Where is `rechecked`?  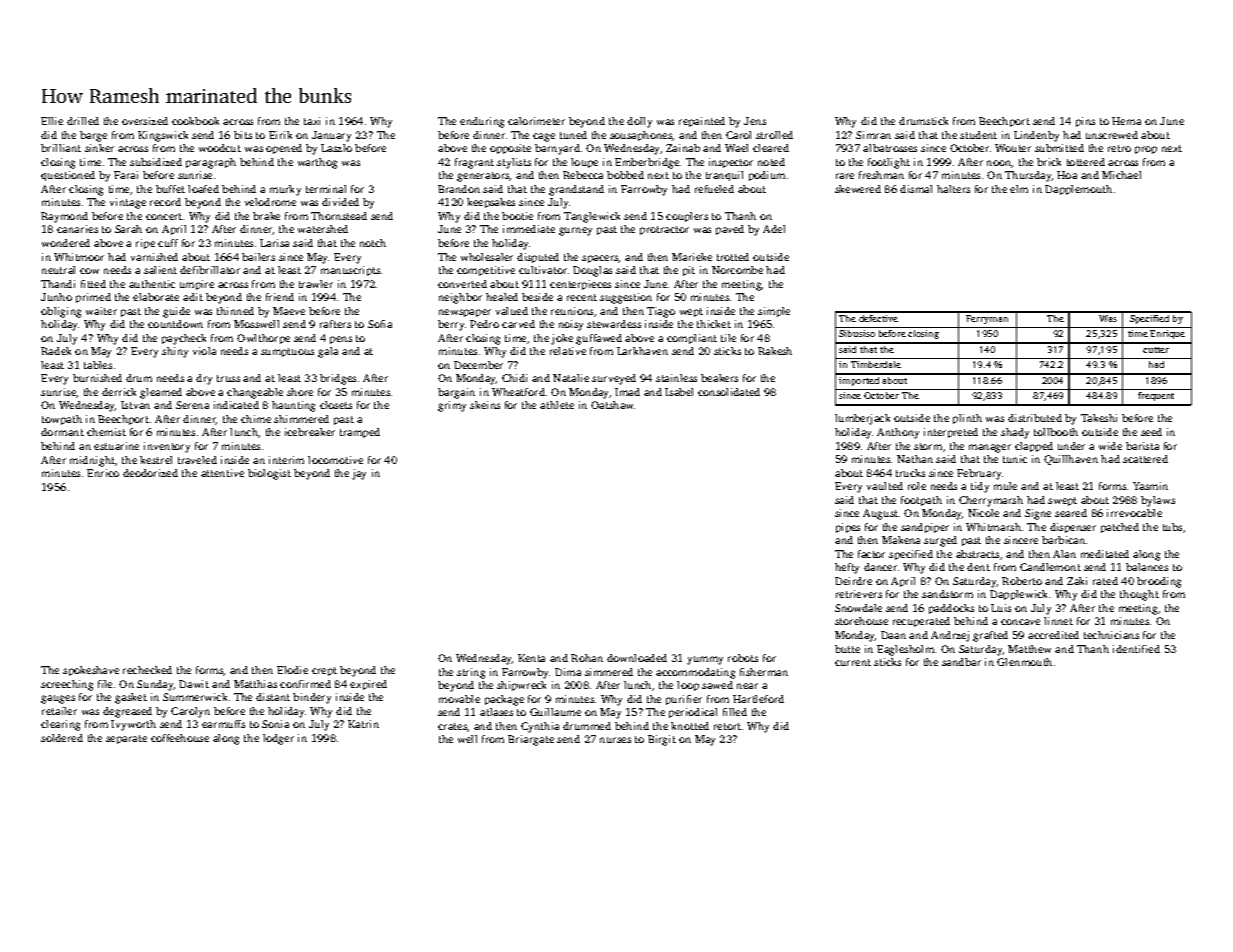 rechecked is located at coordinates (147, 670).
